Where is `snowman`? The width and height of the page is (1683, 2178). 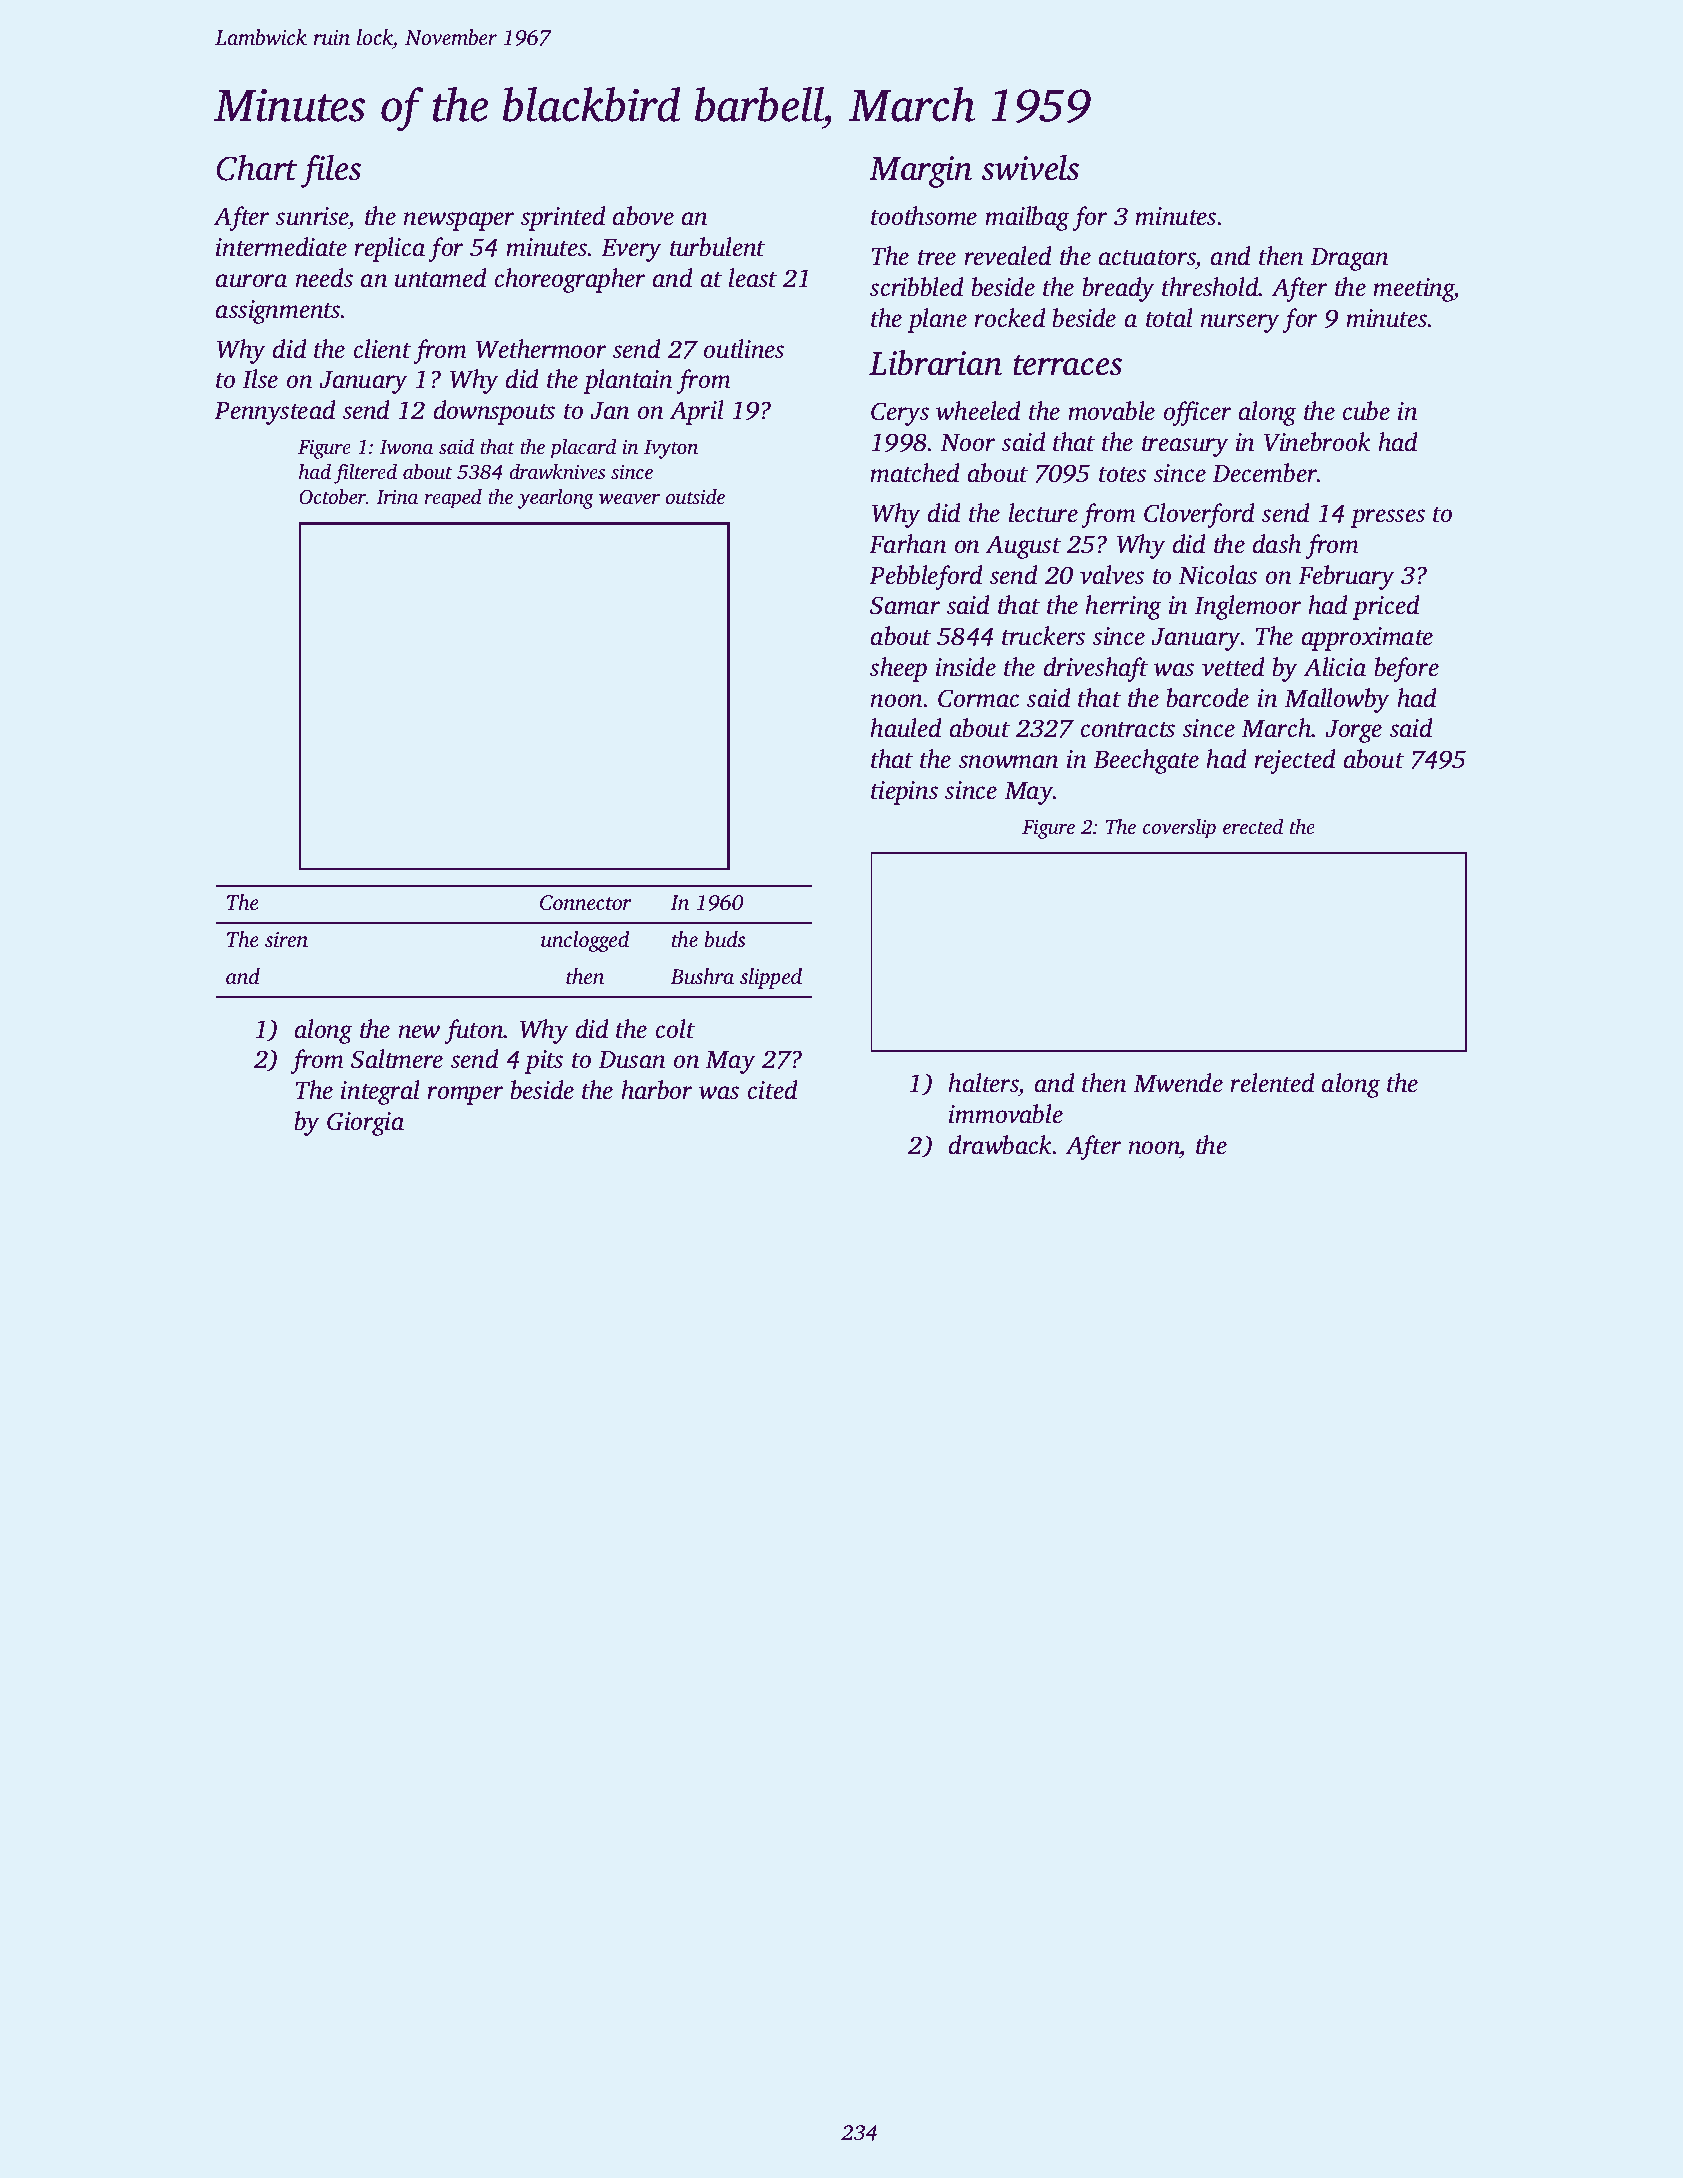 snowman is located at coordinates (1008, 762).
